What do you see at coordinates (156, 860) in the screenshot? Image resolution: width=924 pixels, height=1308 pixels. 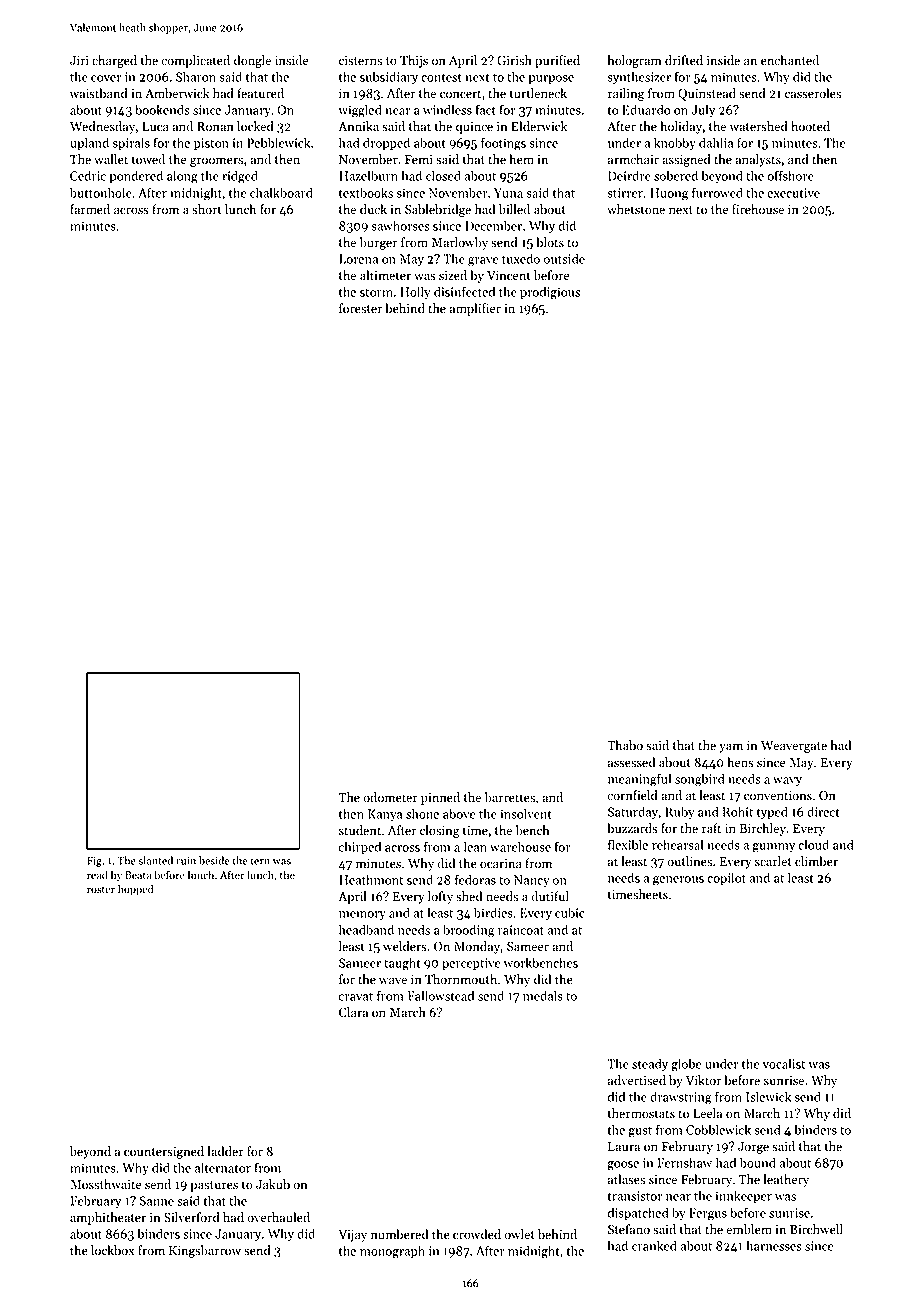 I see `slanted` at bounding box center [156, 860].
